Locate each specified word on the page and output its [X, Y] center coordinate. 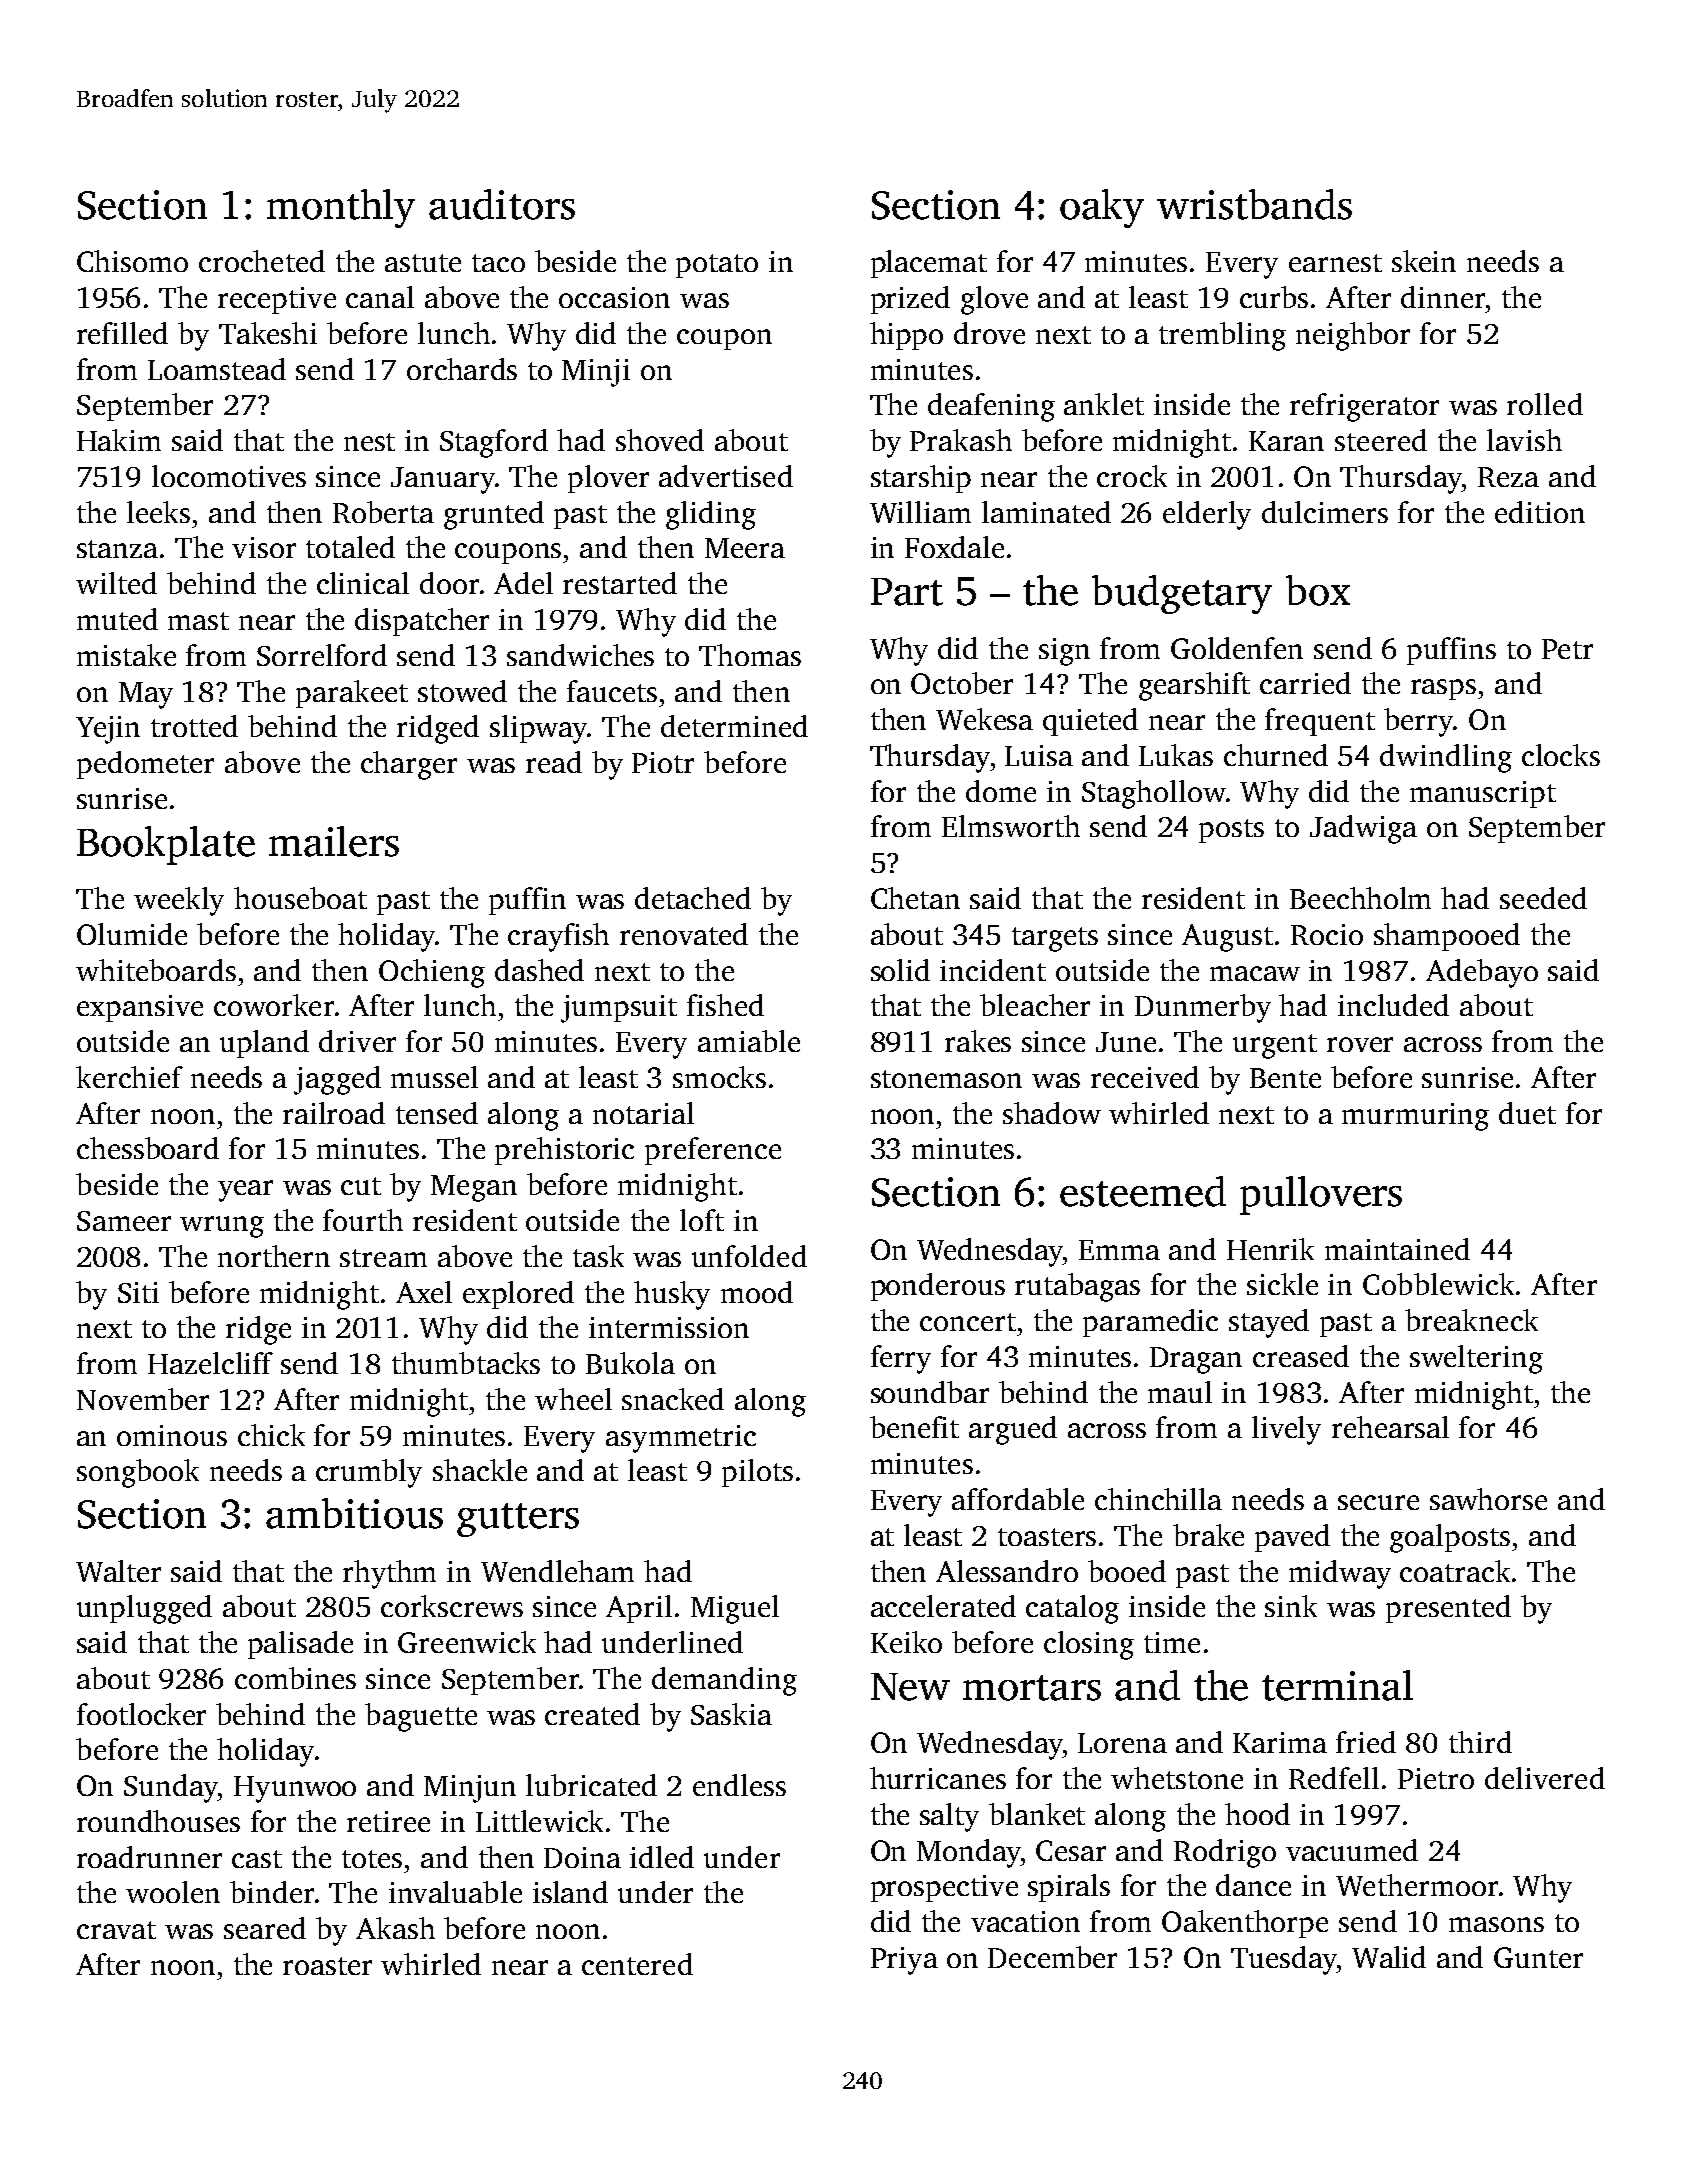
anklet [1104, 404]
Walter [118, 1571]
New [910, 1687]
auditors [502, 204]
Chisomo [132, 261]
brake [1208, 1535]
